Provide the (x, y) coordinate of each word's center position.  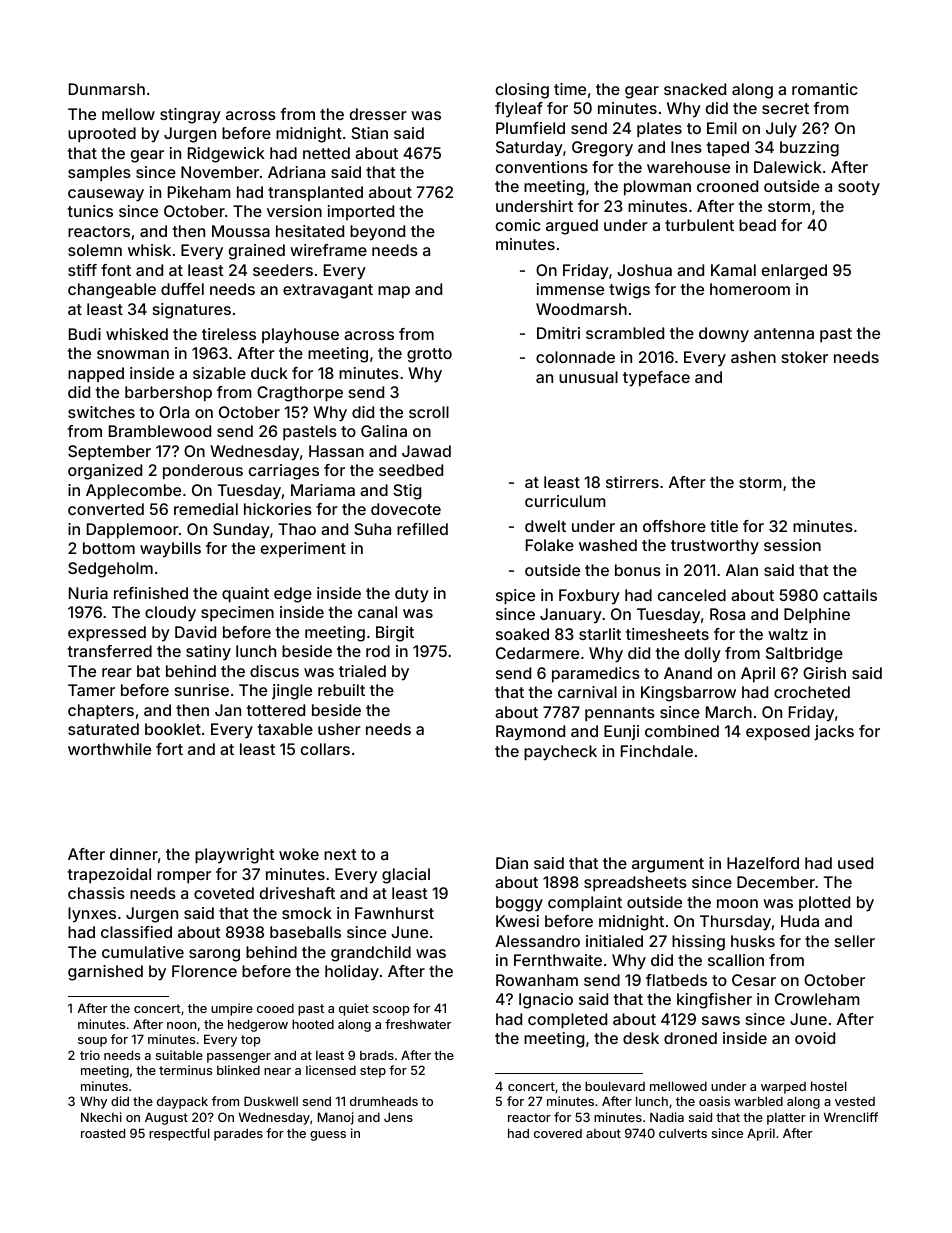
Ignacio (546, 1001)
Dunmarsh (107, 89)
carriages (284, 472)
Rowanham (537, 980)
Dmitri (558, 333)
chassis (96, 893)
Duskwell (271, 1101)
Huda (800, 921)
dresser (378, 114)
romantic (825, 89)
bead (757, 225)
